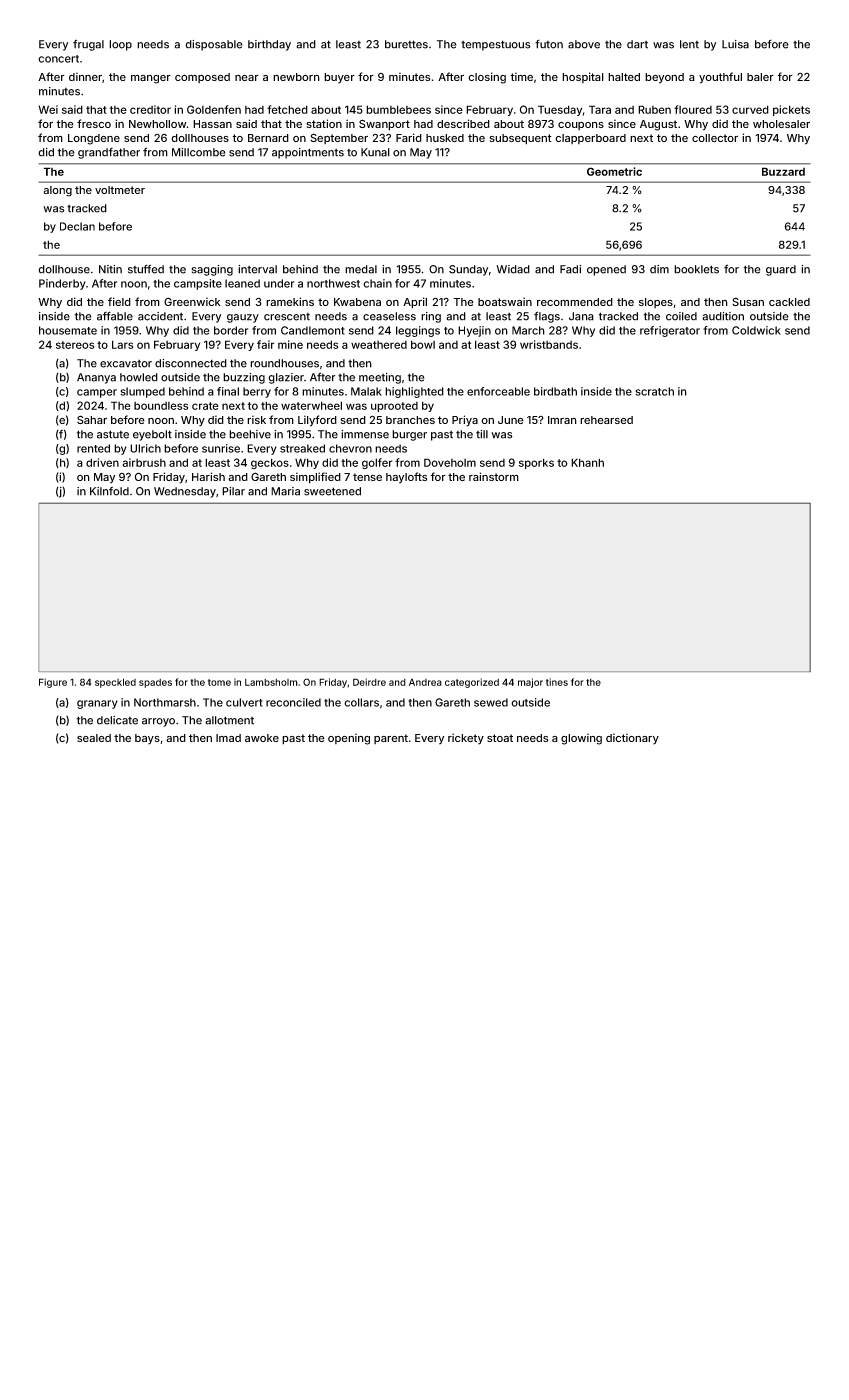 The width and height of the page is (849, 1400). Describe the element at coordinates (332, 491) in the page. I see `sweetened` at that location.
